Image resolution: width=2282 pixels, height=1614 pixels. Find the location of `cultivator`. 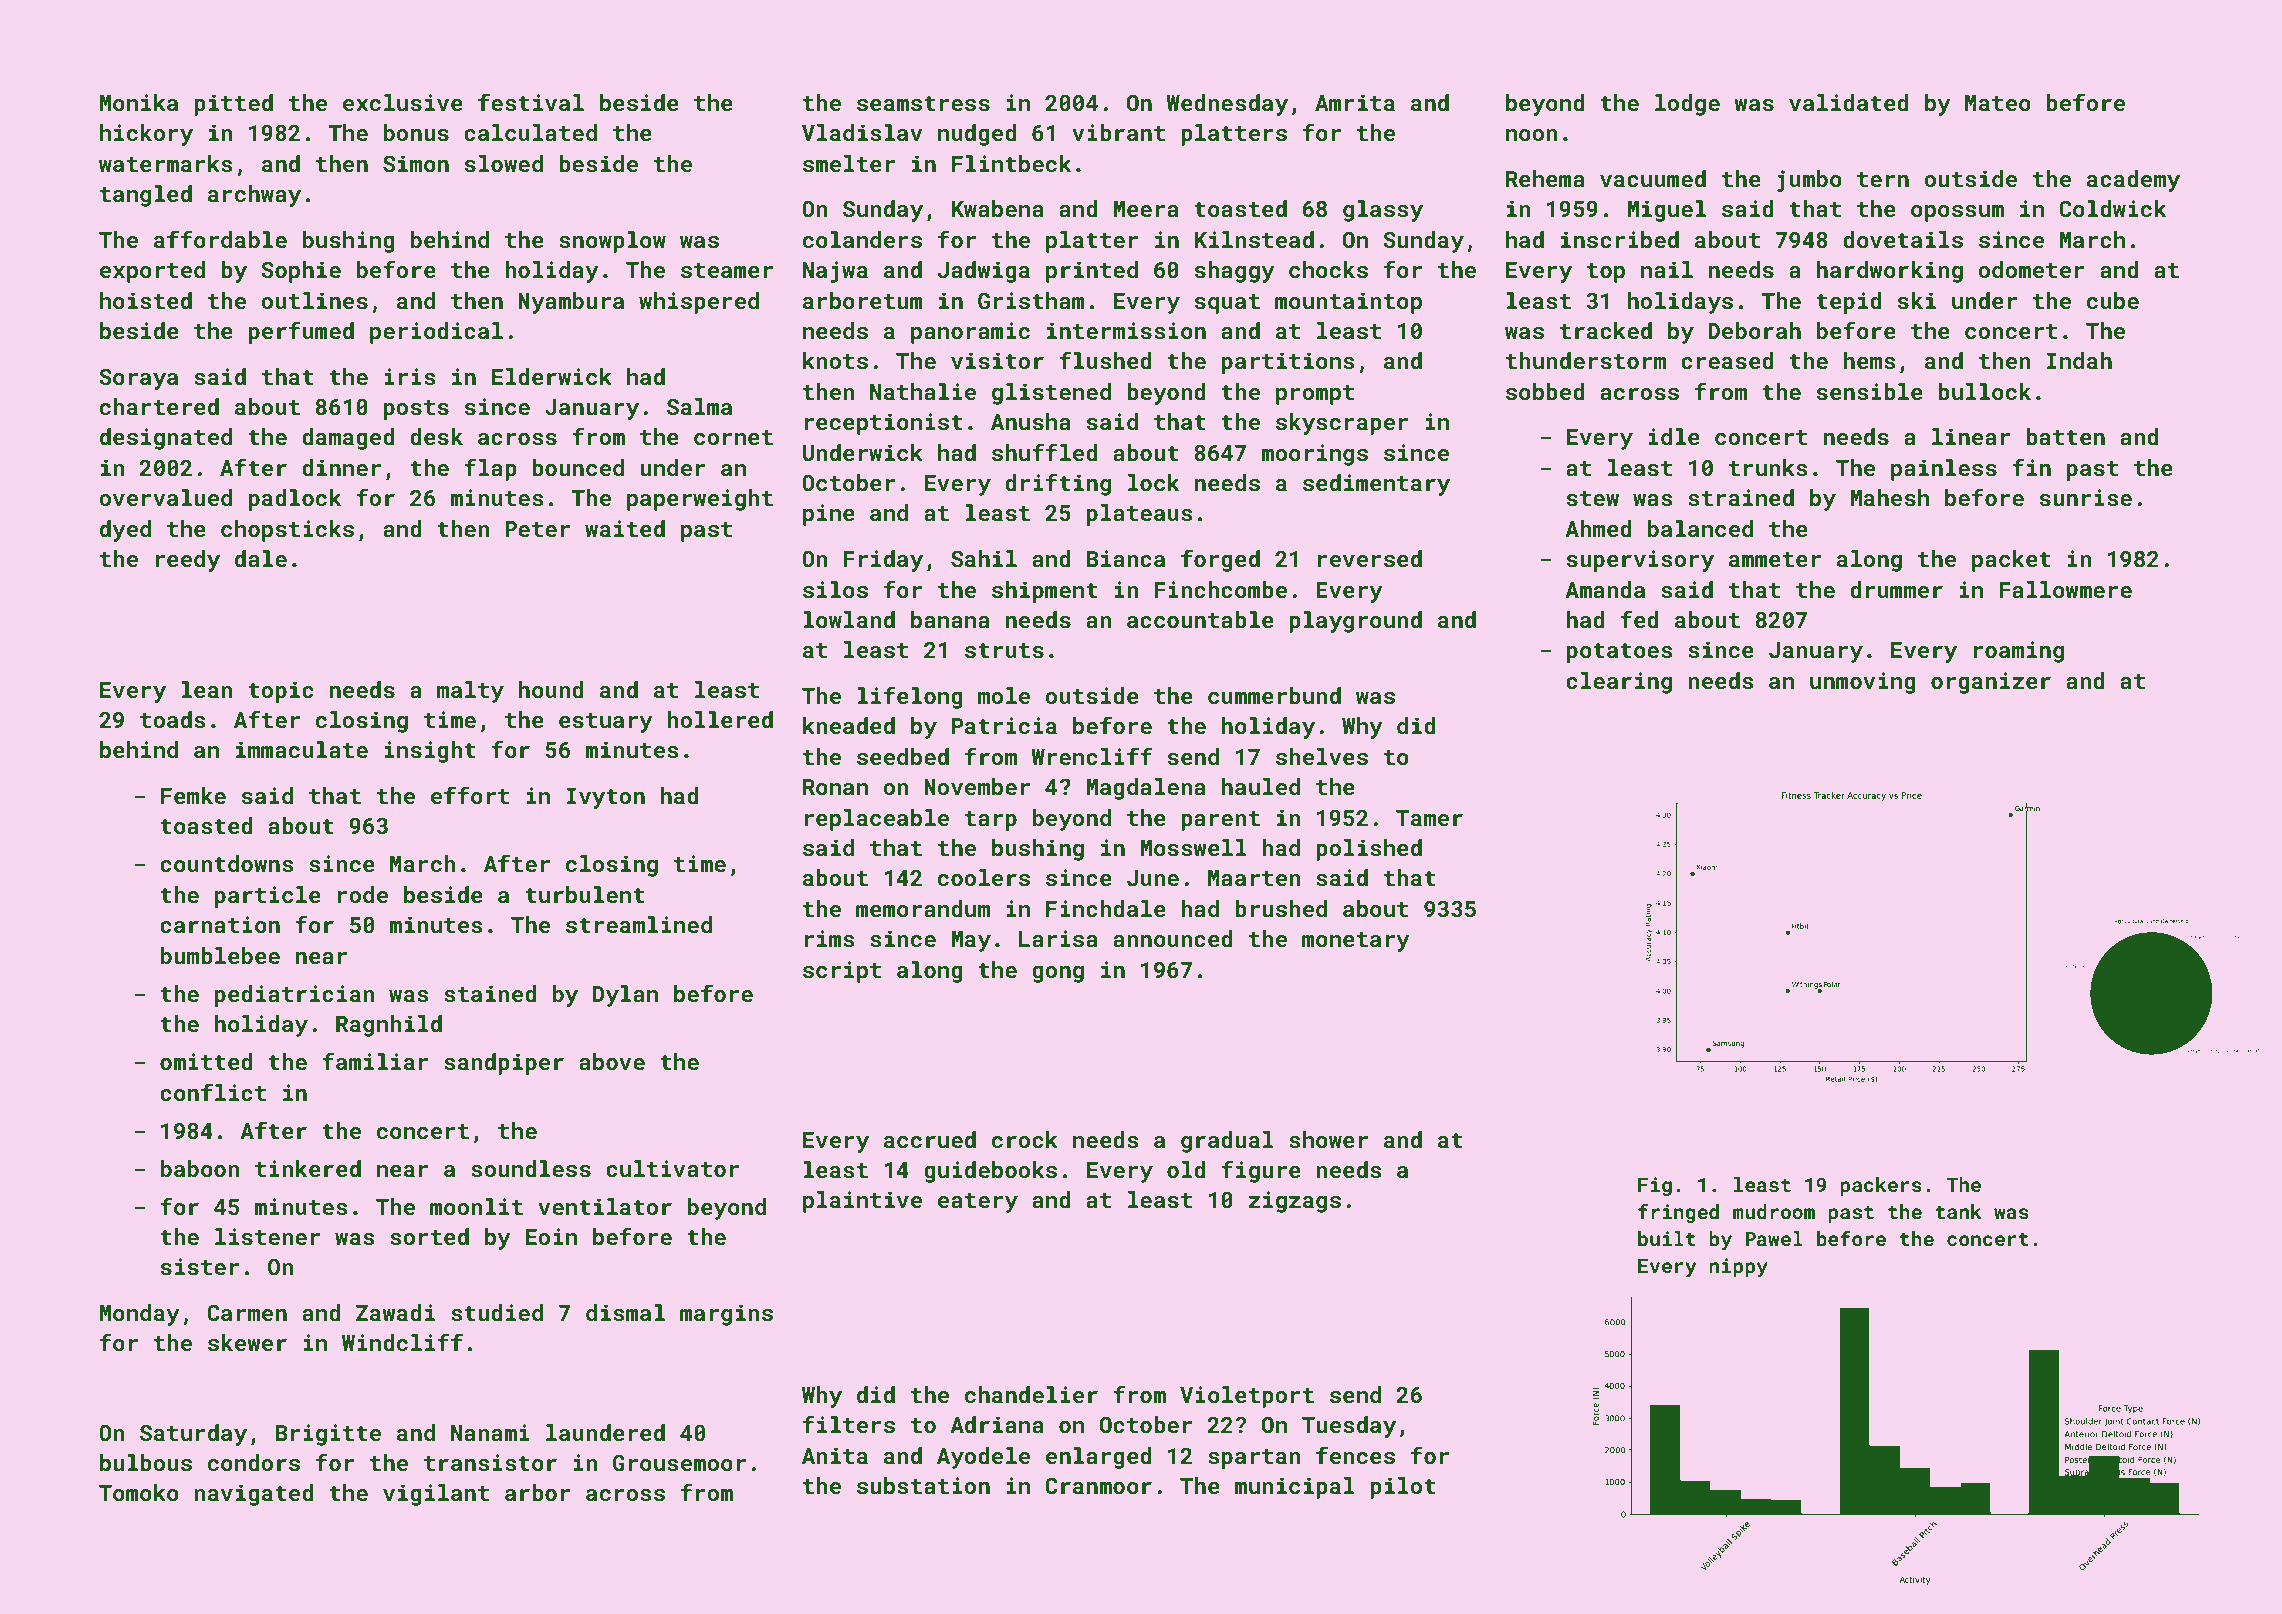

cultivator is located at coordinates (673, 1169).
